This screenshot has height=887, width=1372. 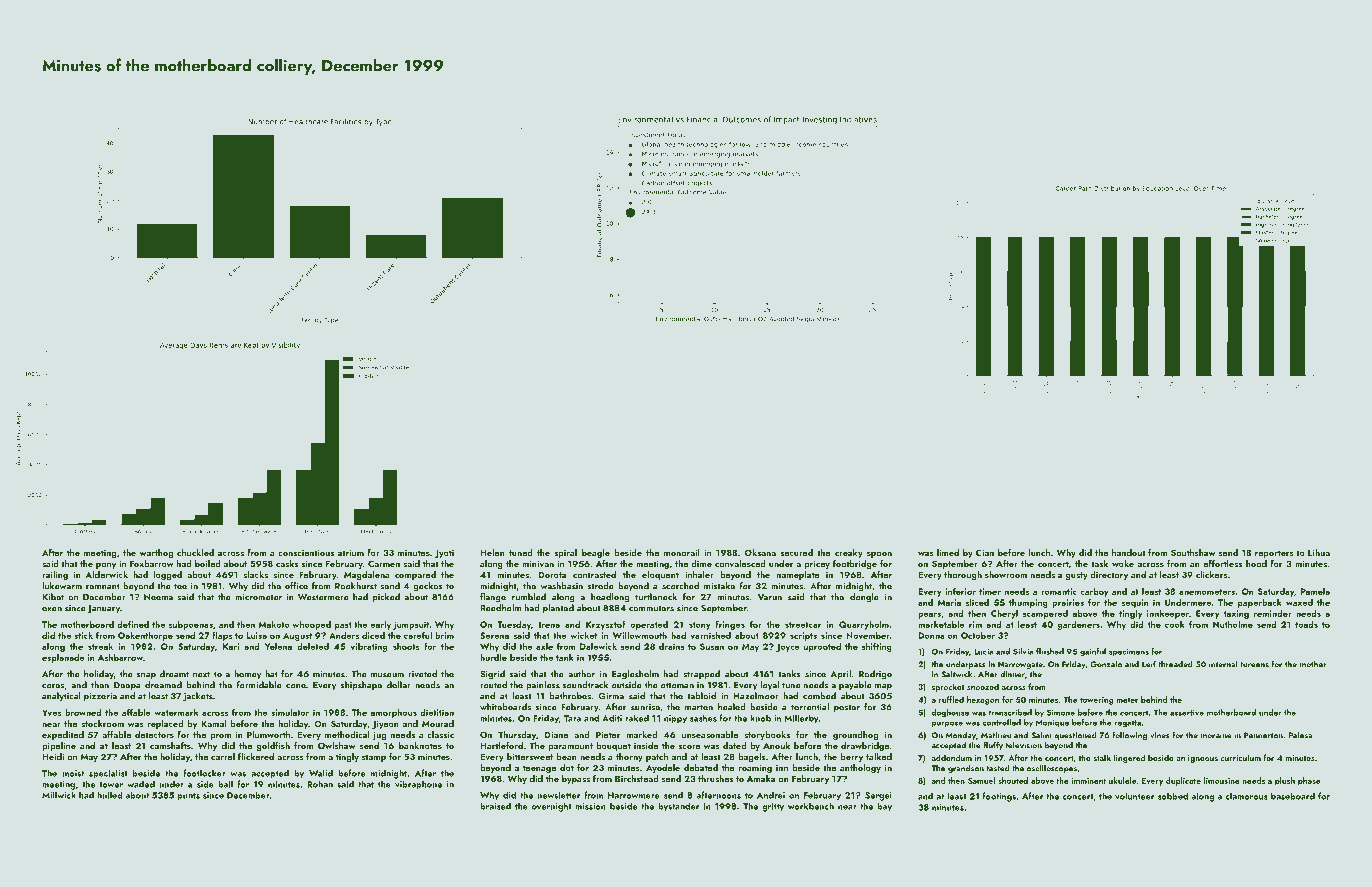 What do you see at coordinates (611, 696) in the screenshot?
I see `Girma` at bounding box center [611, 696].
